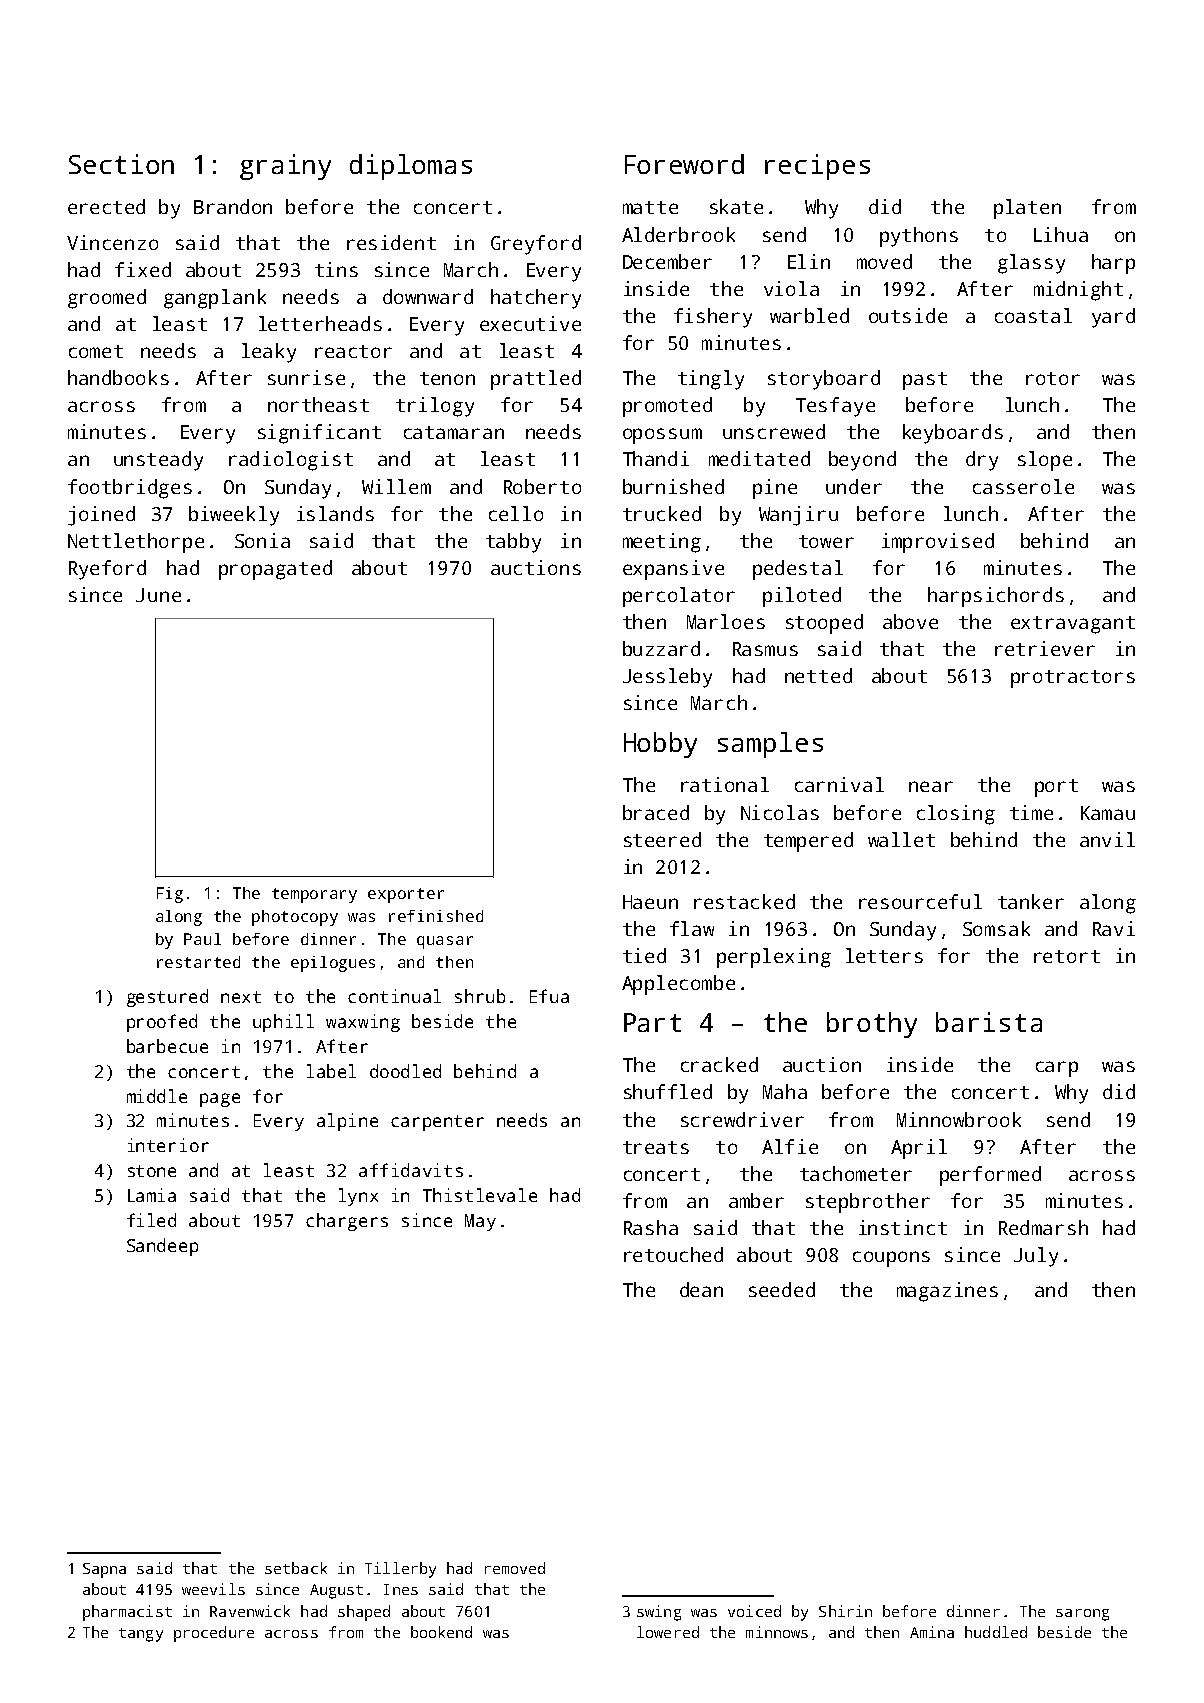  Describe the element at coordinates (824, 624) in the page. I see `stooped` at that location.
